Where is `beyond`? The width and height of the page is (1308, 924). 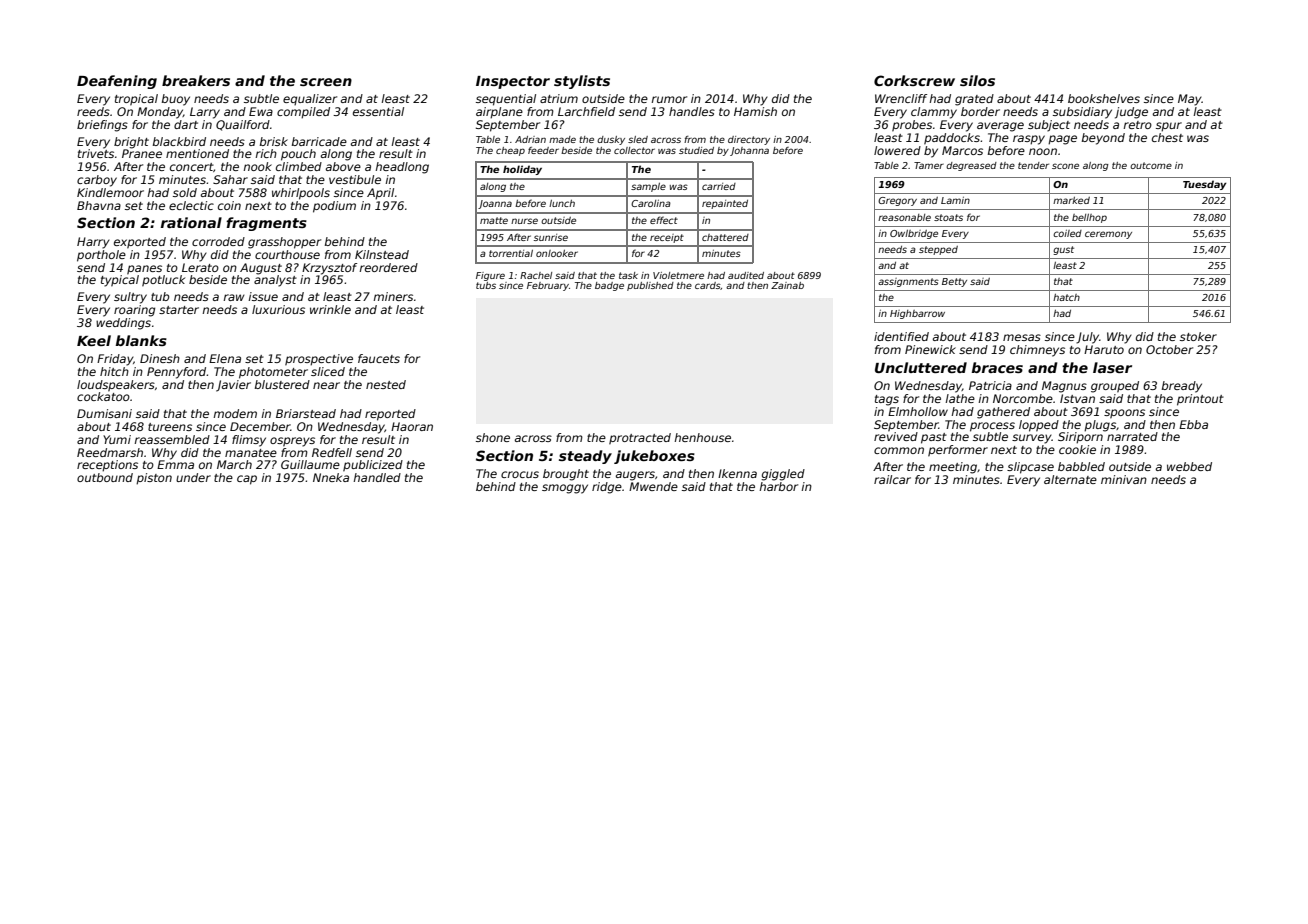 beyond is located at coordinates (1103, 139).
